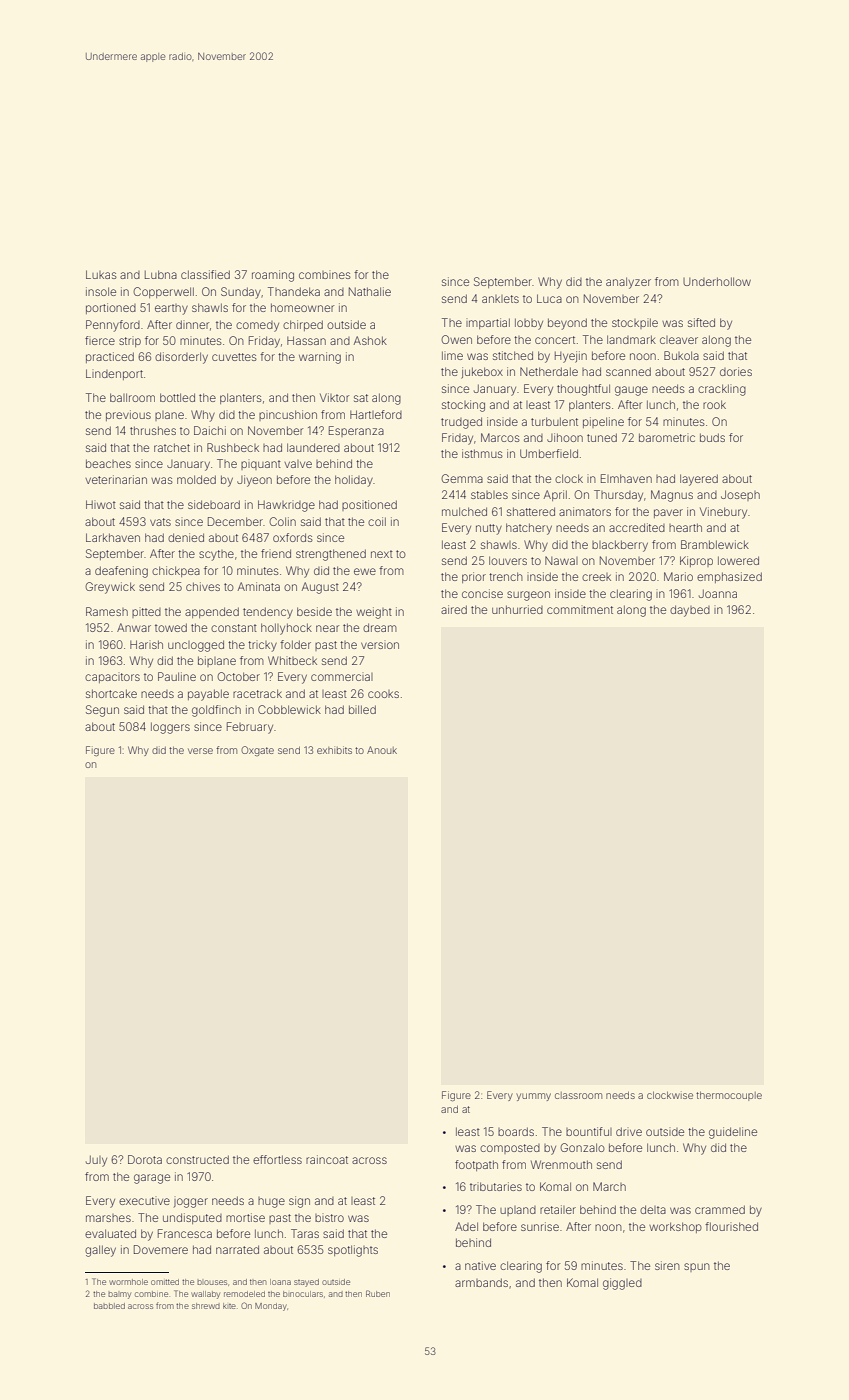 This page has width=849, height=1400. Describe the element at coordinates (370, 291) in the page. I see `Nathalie` at that location.
